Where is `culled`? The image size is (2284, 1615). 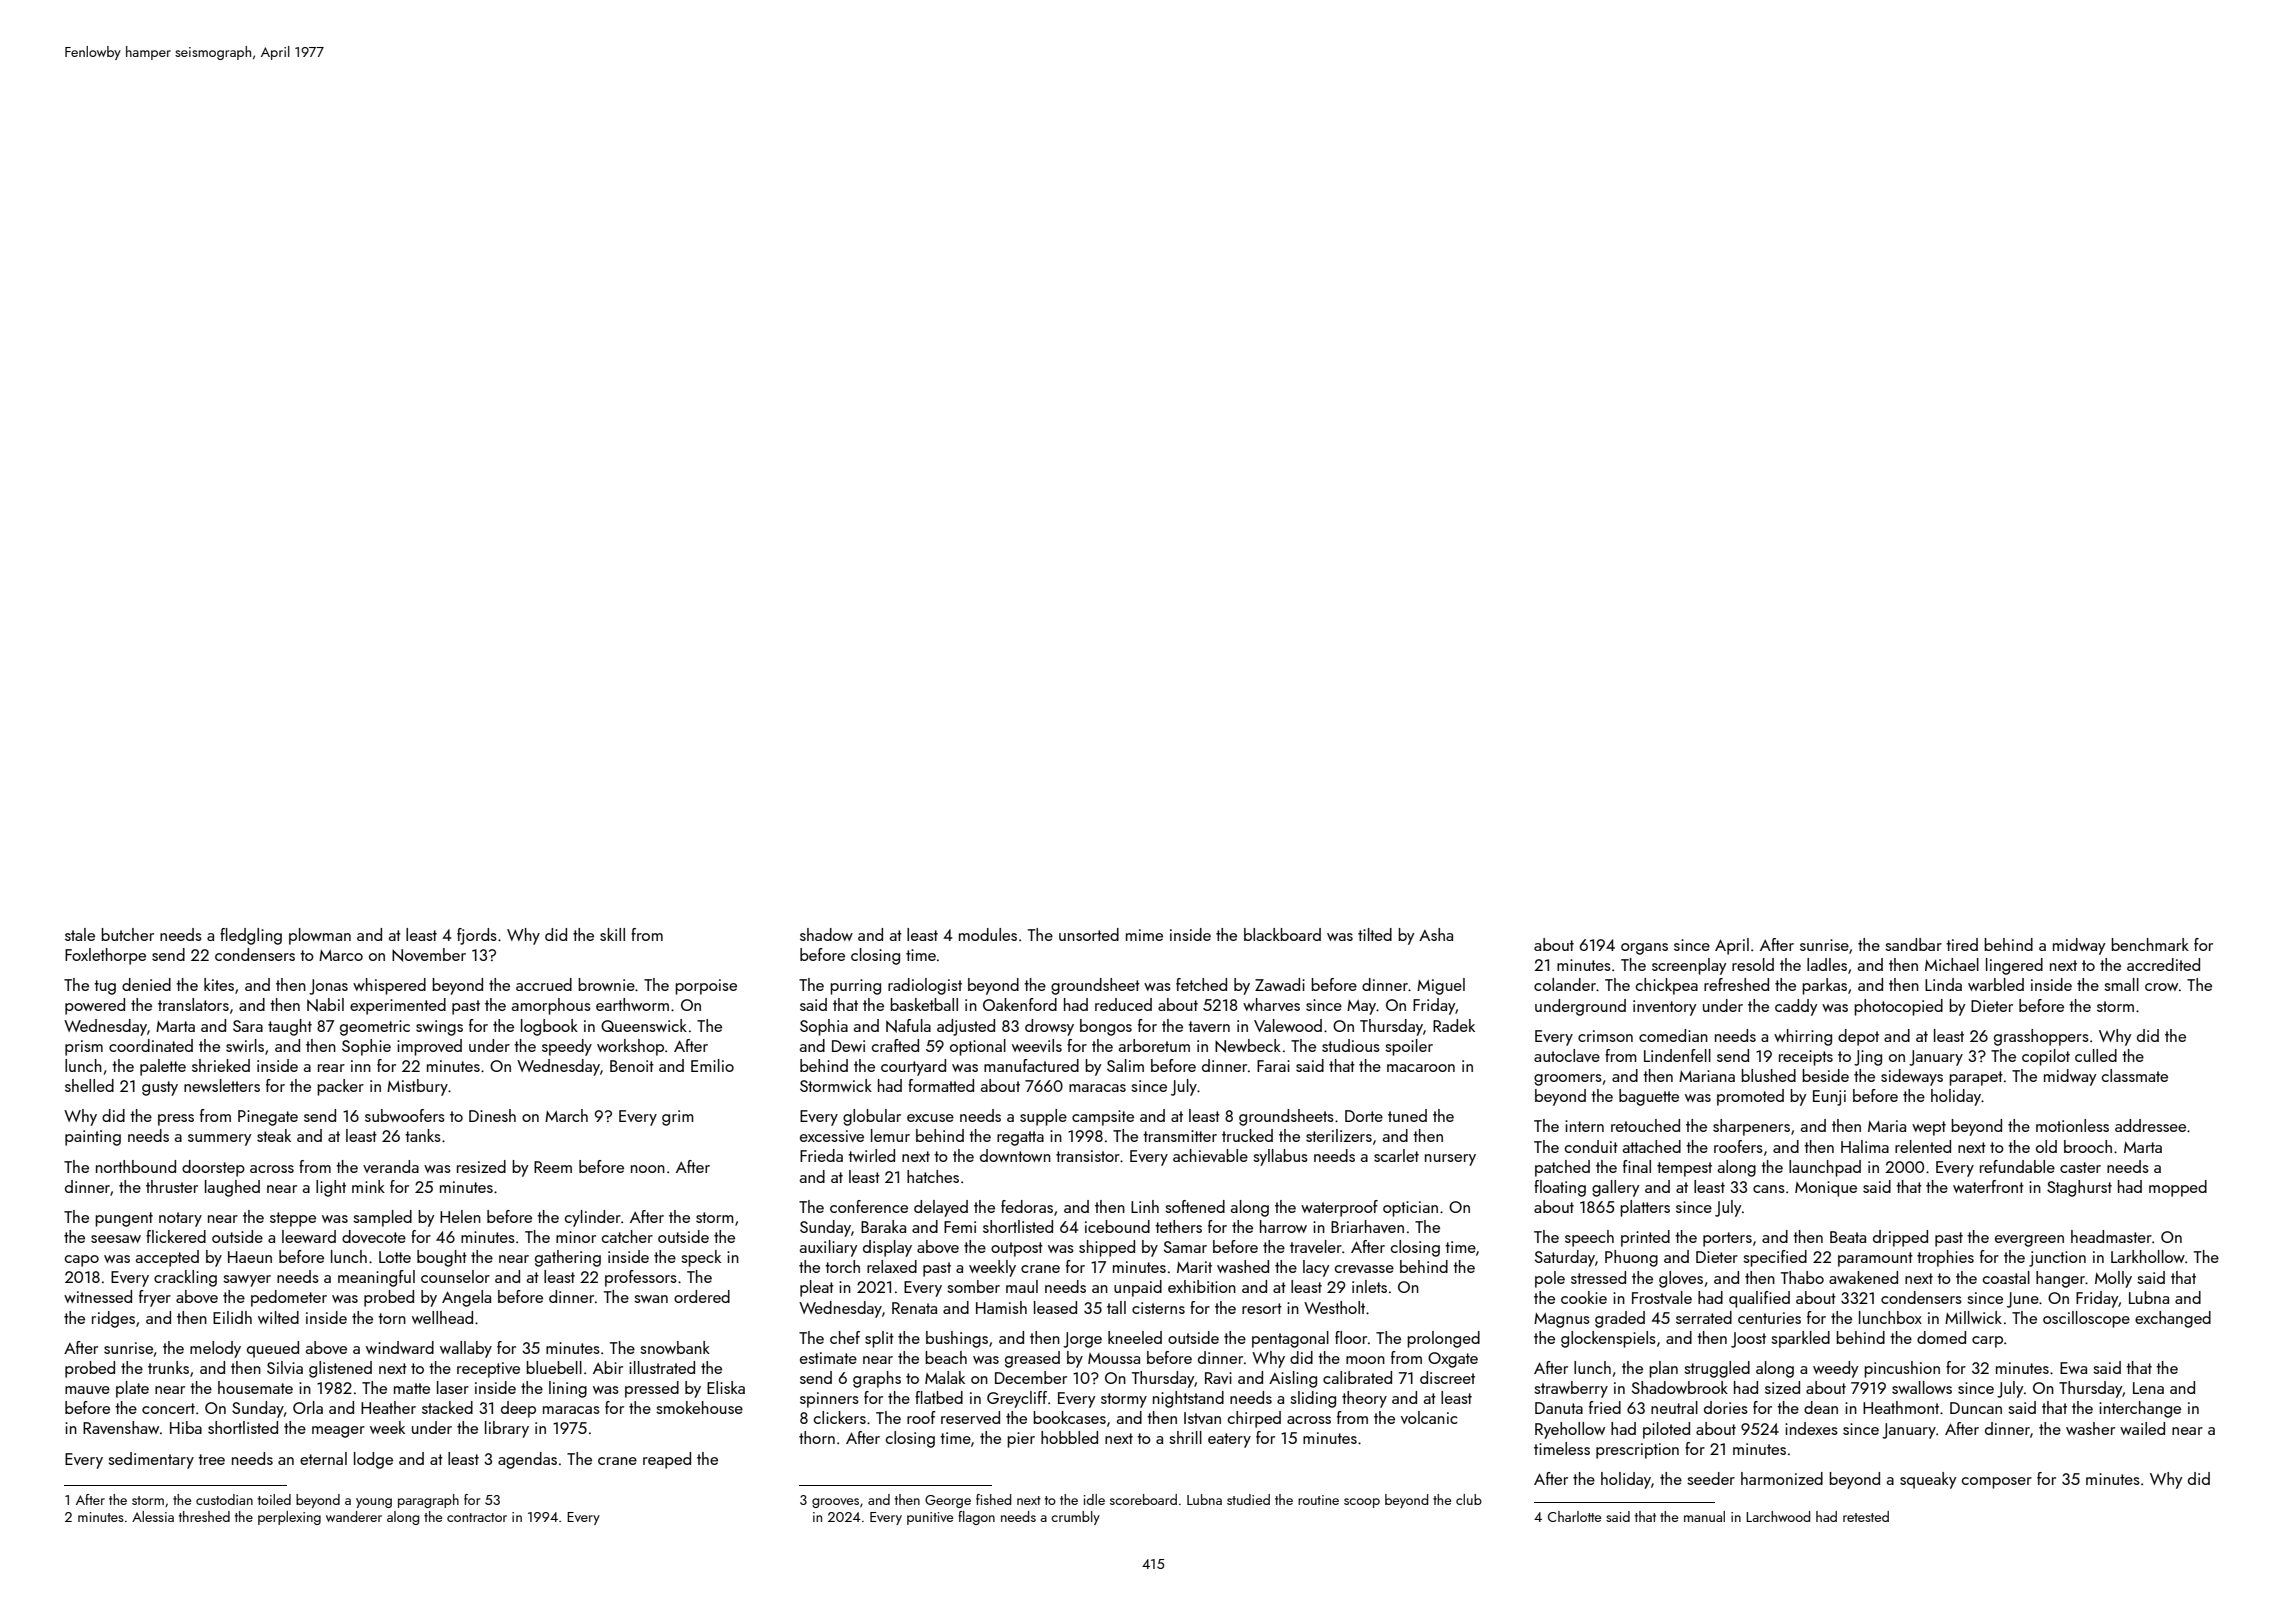 culled is located at coordinates (2096, 1055).
